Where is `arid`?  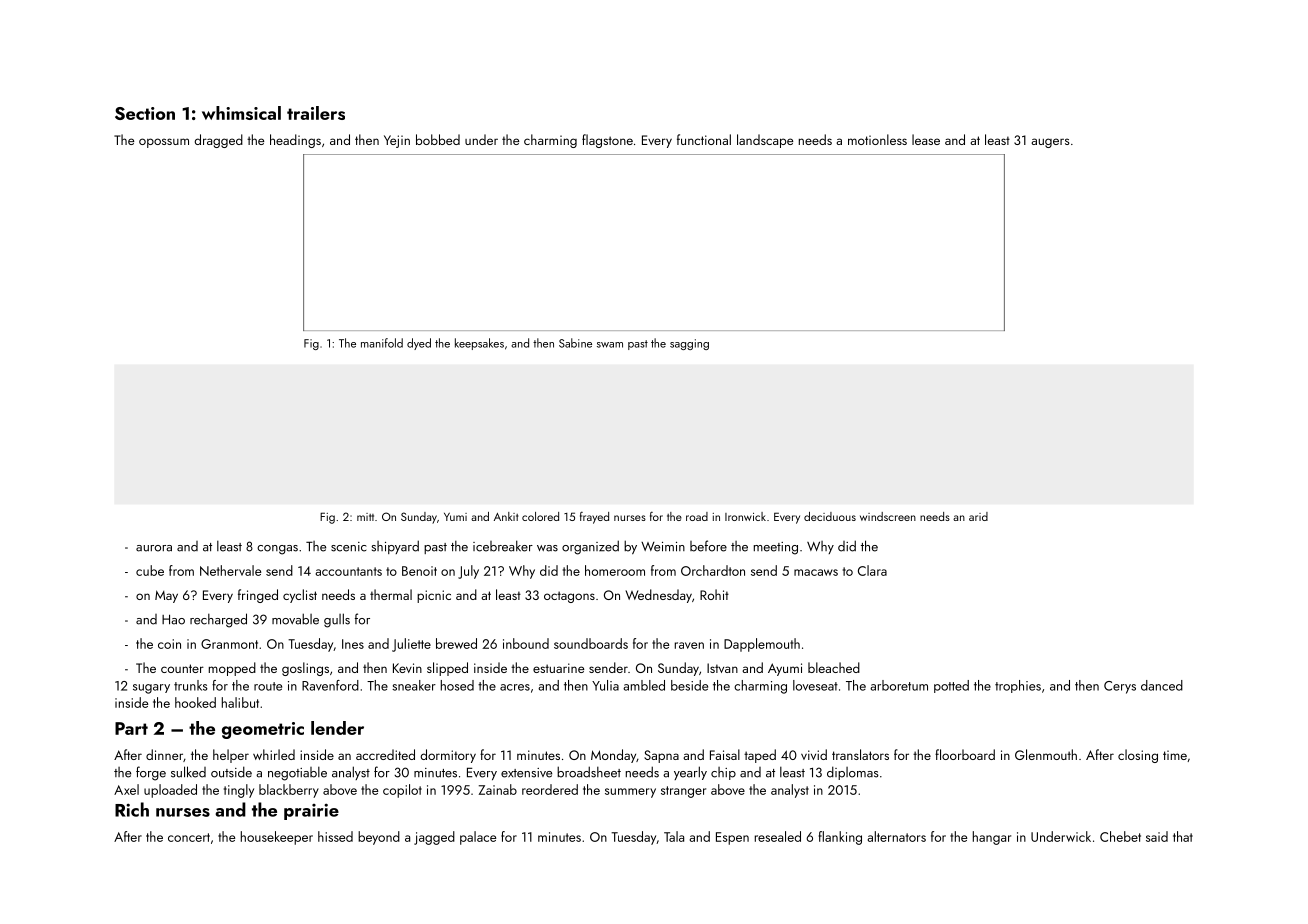
arid is located at coordinates (978, 516).
